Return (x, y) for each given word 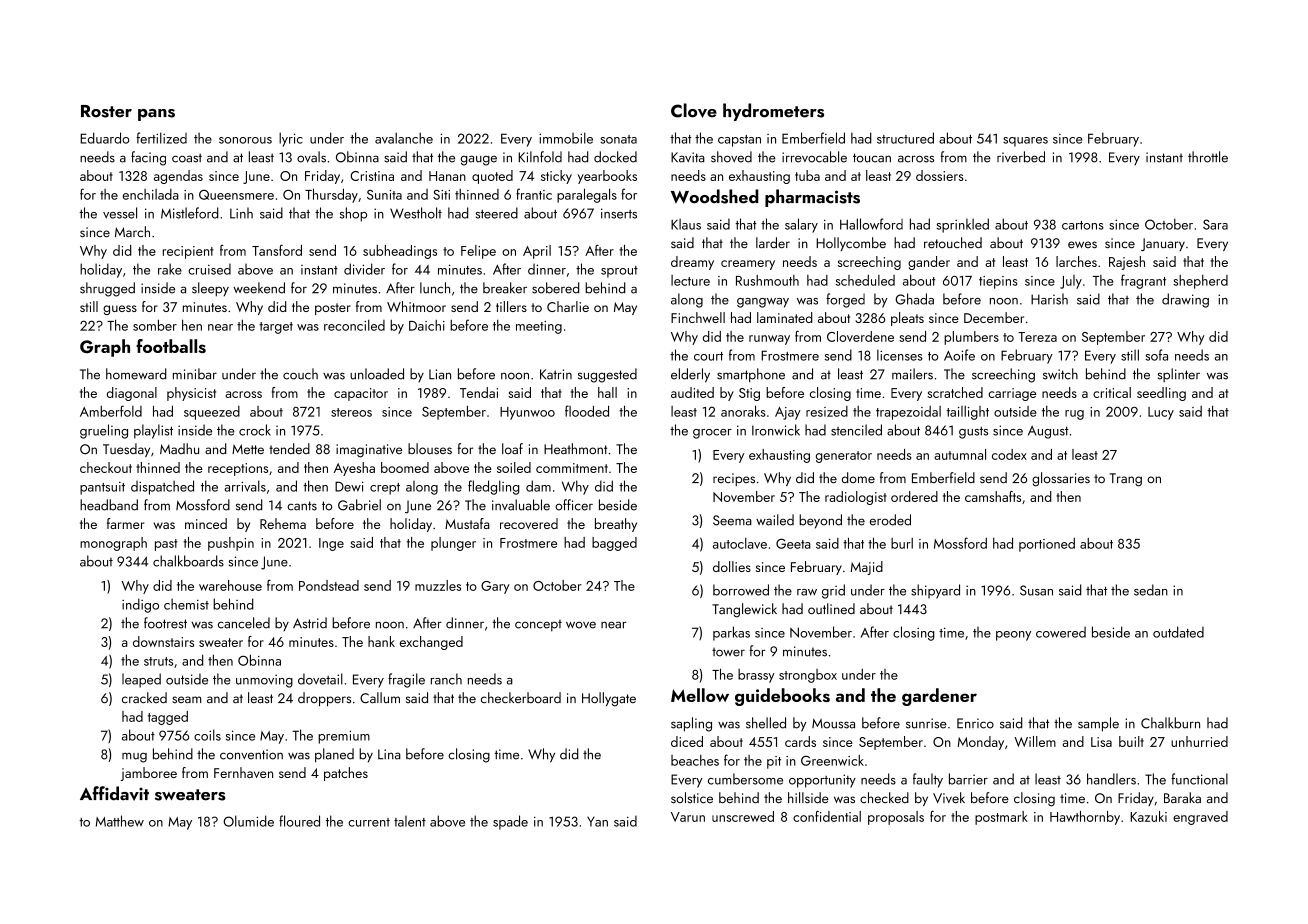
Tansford (277, 250)
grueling (104, 431)
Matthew (120, 821)
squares (1025, 142)
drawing (1185, 300)
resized (827, 411)
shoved (731, 157)
